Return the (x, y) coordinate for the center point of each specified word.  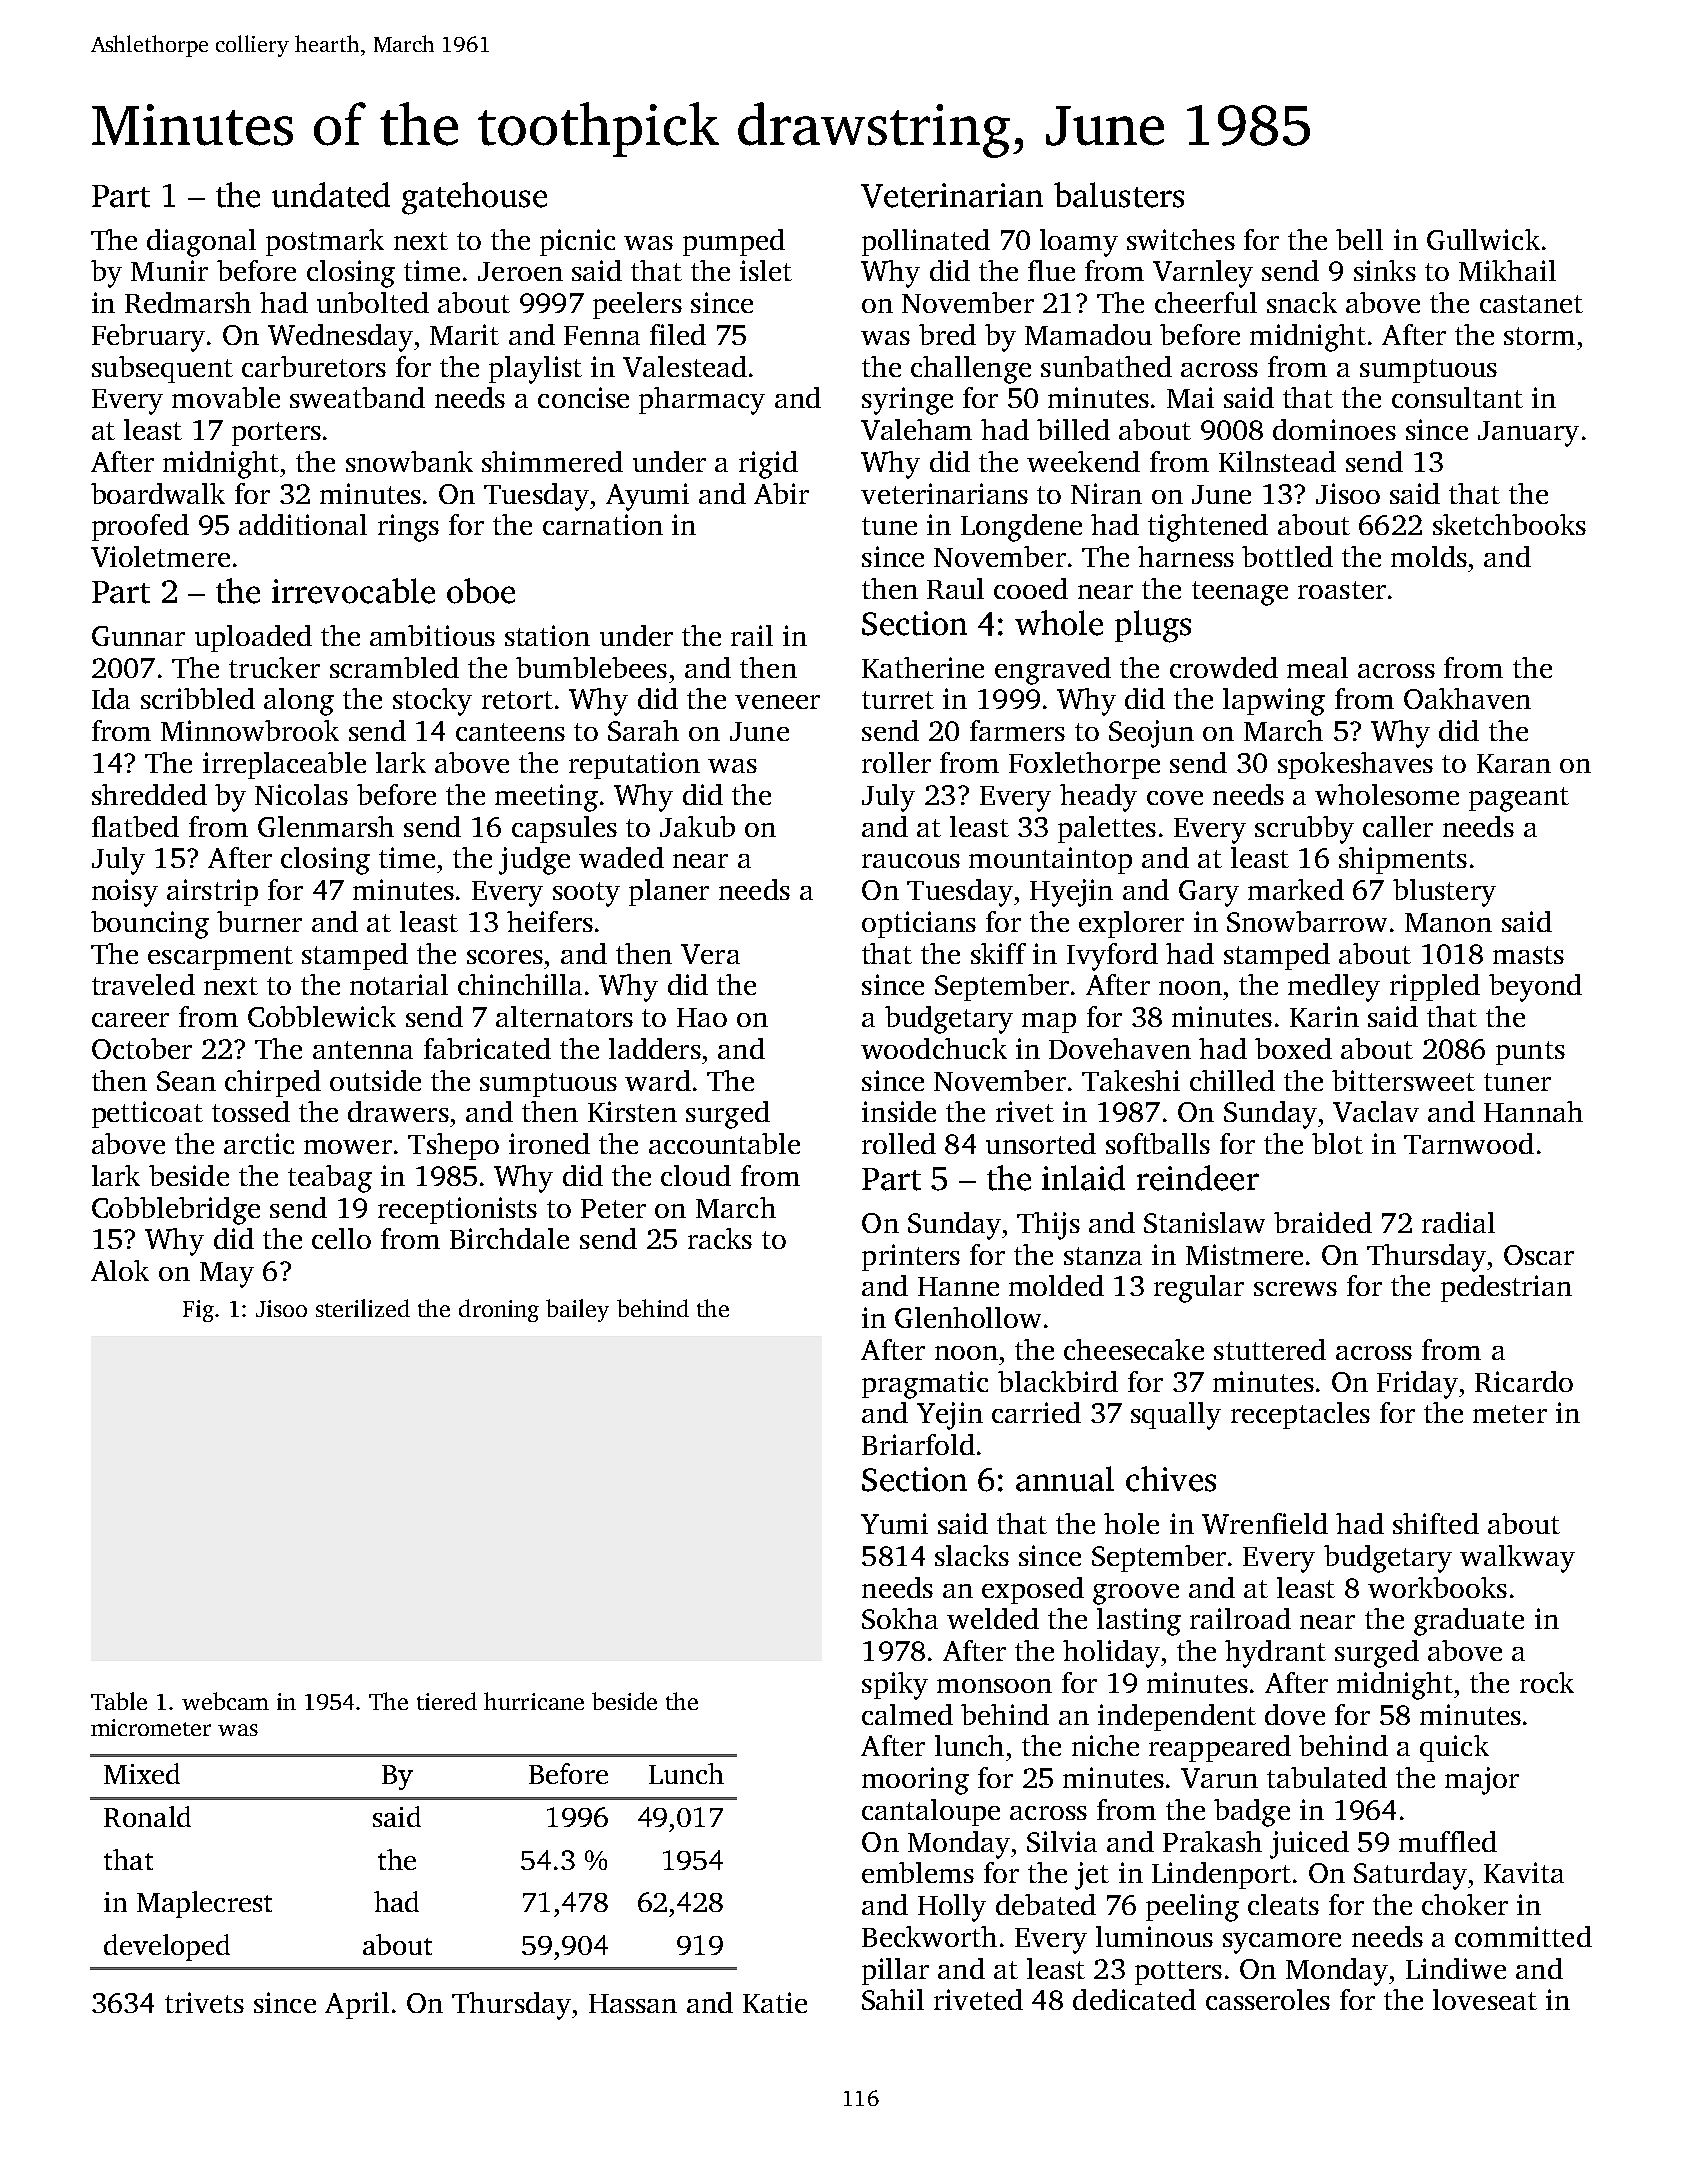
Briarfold (918, 1444)
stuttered (1270, 1349)
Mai (1190, 397)
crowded (1224, 667)
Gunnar (138, 636)
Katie (775, 2002)
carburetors (314, 366)
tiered (447, 1701)
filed (678, 334)
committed (1523, 1936)
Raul (955, 588)
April (357, 2005)
